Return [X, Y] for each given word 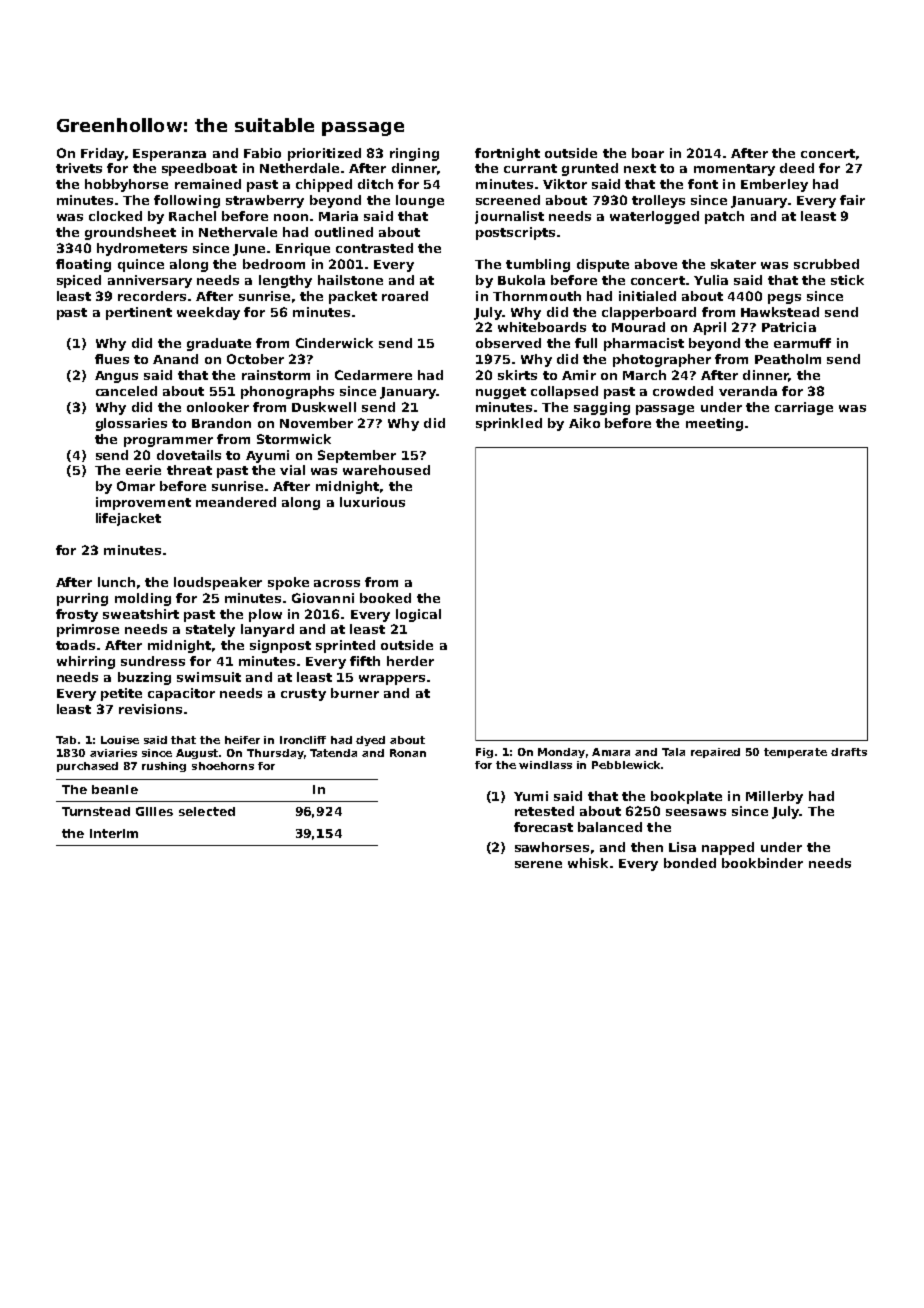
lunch [116, 582]
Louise [120, 740]
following [187, 201]
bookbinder [762, 863]
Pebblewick [626, 765]
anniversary [150, 281]
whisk [588, 863]
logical [418, 615]
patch [724, 217]
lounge [420, 201]
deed [797, 168]
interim [114, 833]
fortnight [507, 154]
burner [355, 693]
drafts [849, 752]
